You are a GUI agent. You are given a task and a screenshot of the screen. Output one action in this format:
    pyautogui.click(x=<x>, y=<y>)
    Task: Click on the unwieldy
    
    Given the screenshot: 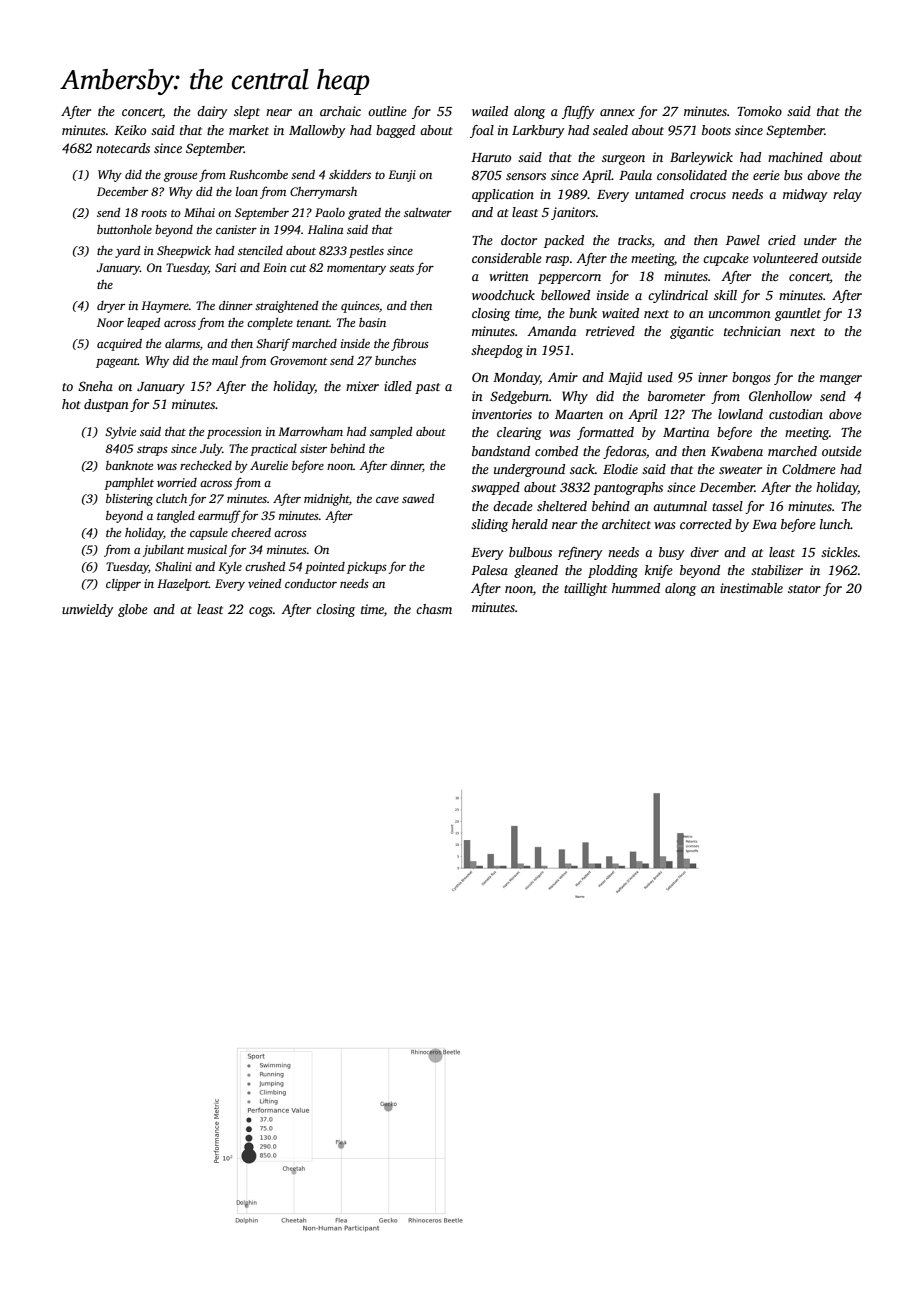 What is the action you would take?
    pyautogui.click(x=87, y=610)
